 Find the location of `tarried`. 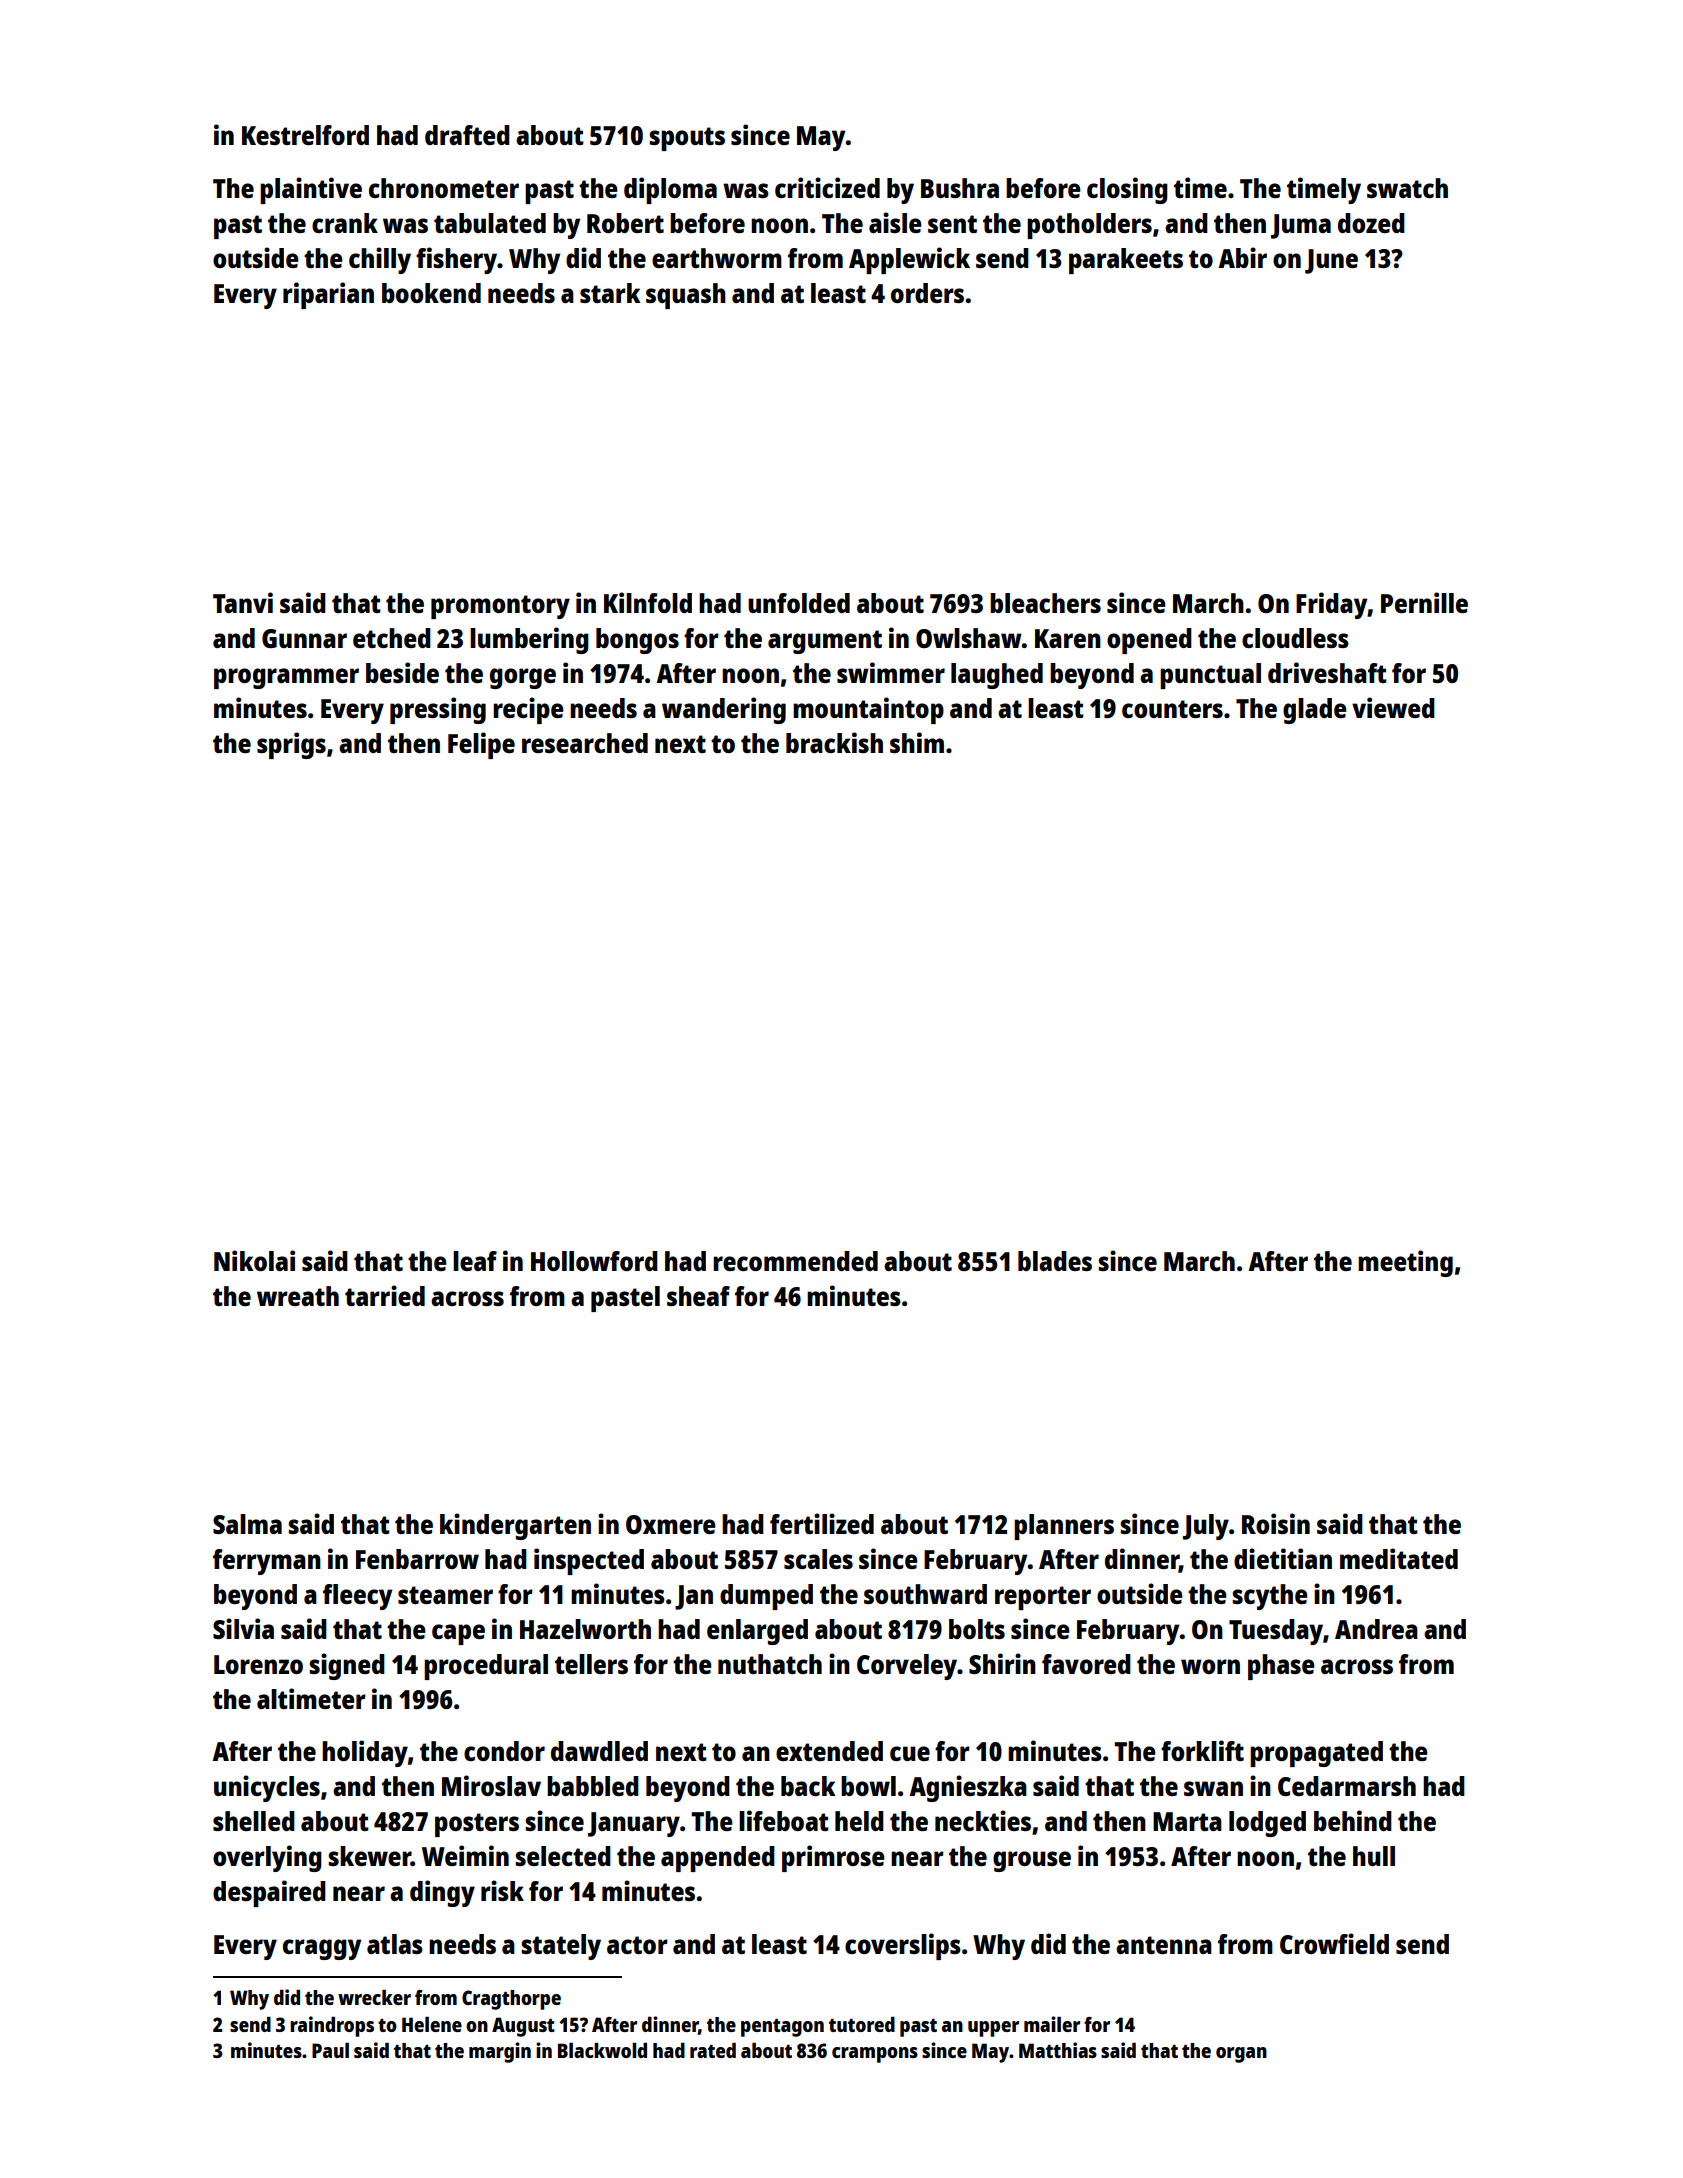

tarried is located at coordinates (385, 1295).
